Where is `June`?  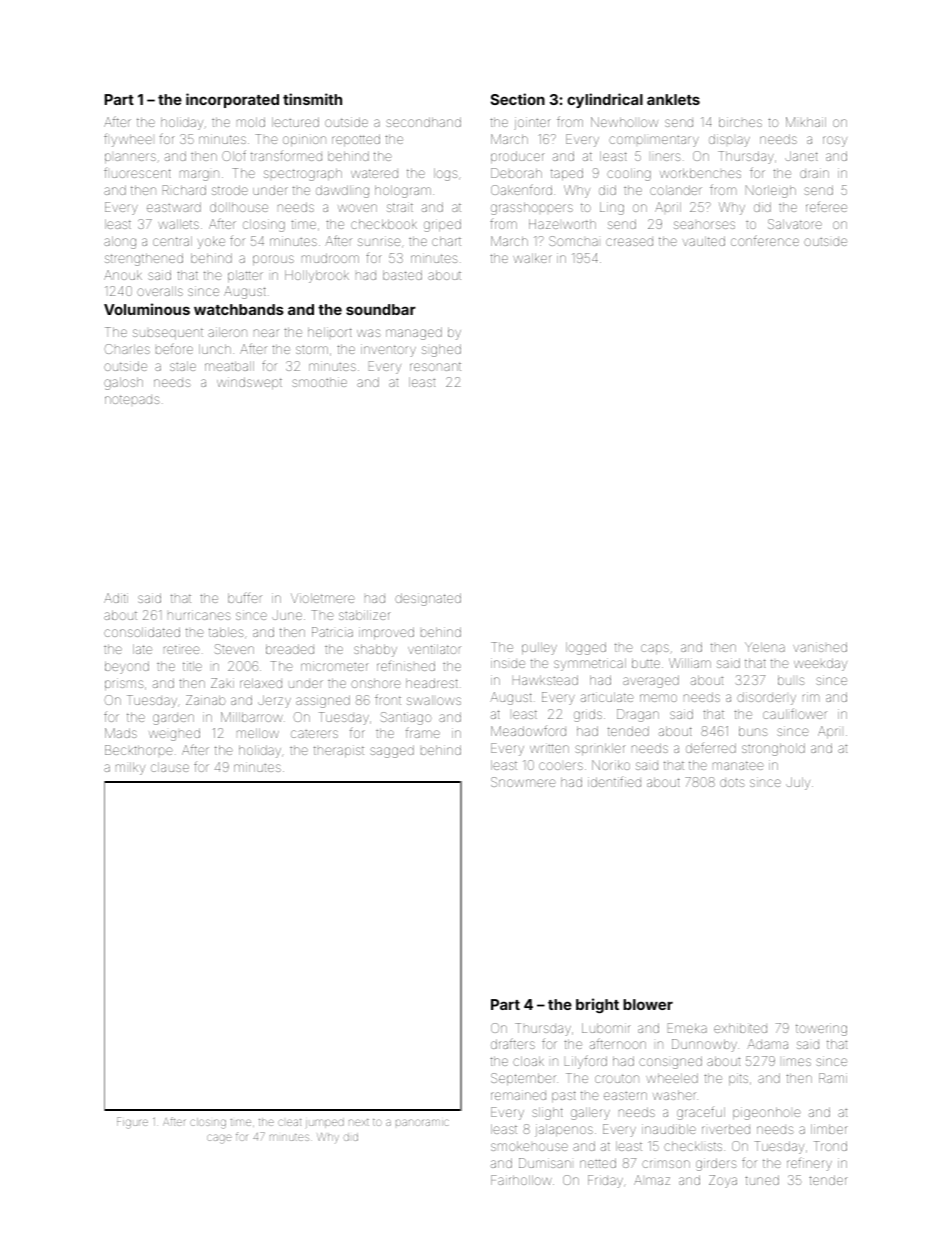
June is located at coordinates (287, 615).
